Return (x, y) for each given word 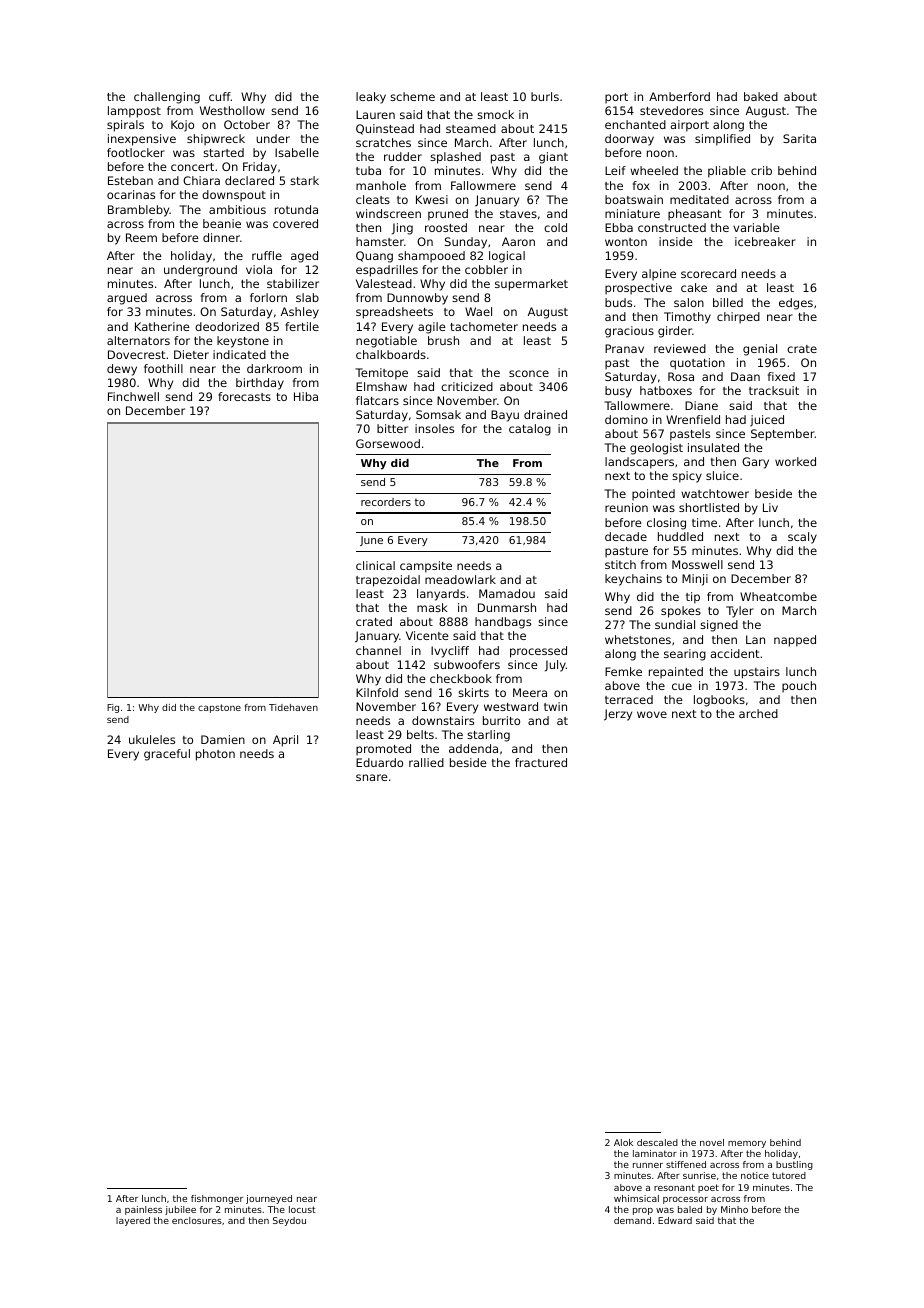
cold (555, 227)
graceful (167, 755)
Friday (260, 168)
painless (143, 1210)
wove (652, 714)
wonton (626, 242)
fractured (541, 762)
